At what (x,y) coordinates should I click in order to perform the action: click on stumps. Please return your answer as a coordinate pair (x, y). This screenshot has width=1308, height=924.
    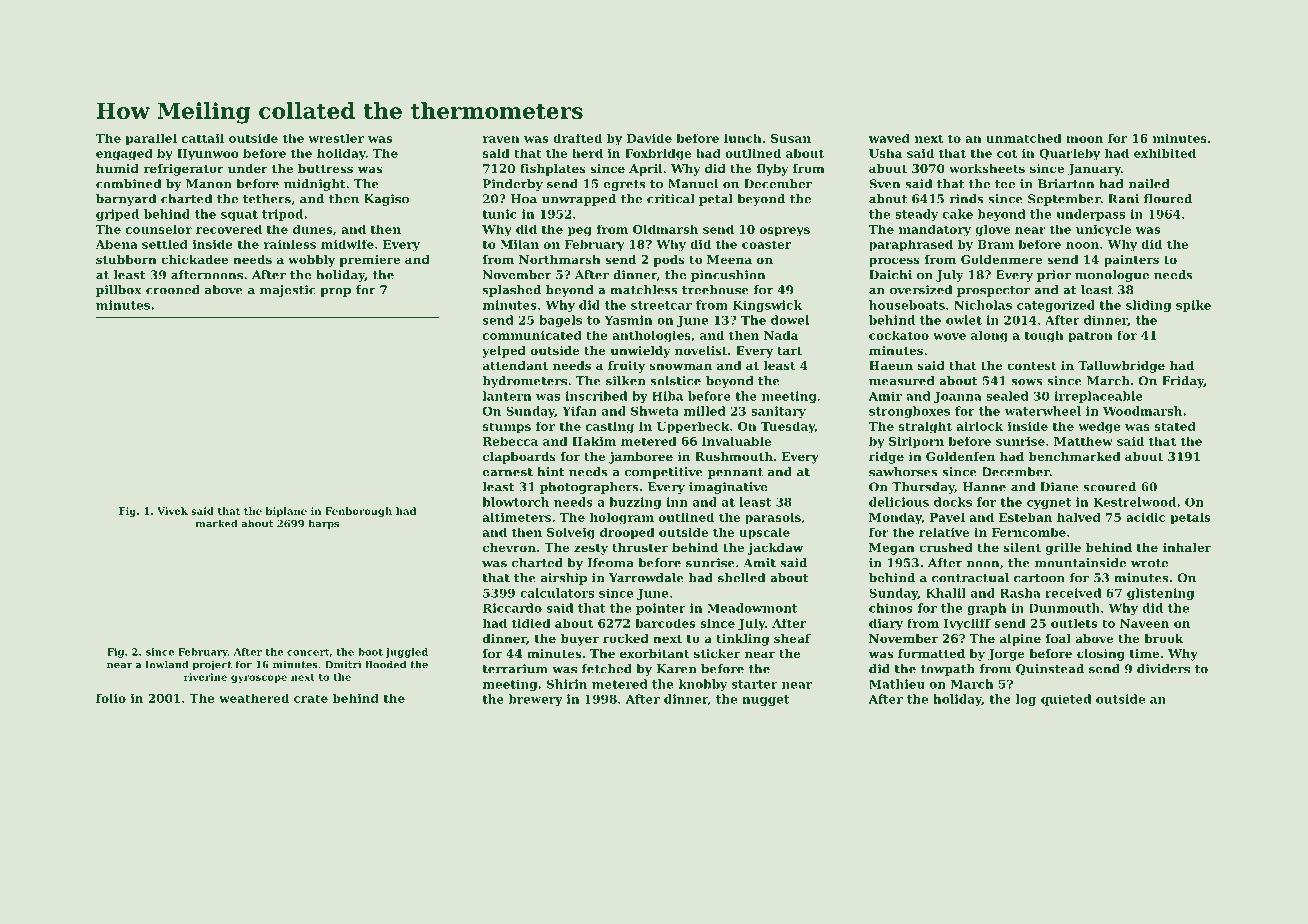
    Looking at the image, I should click on (507, 428).
